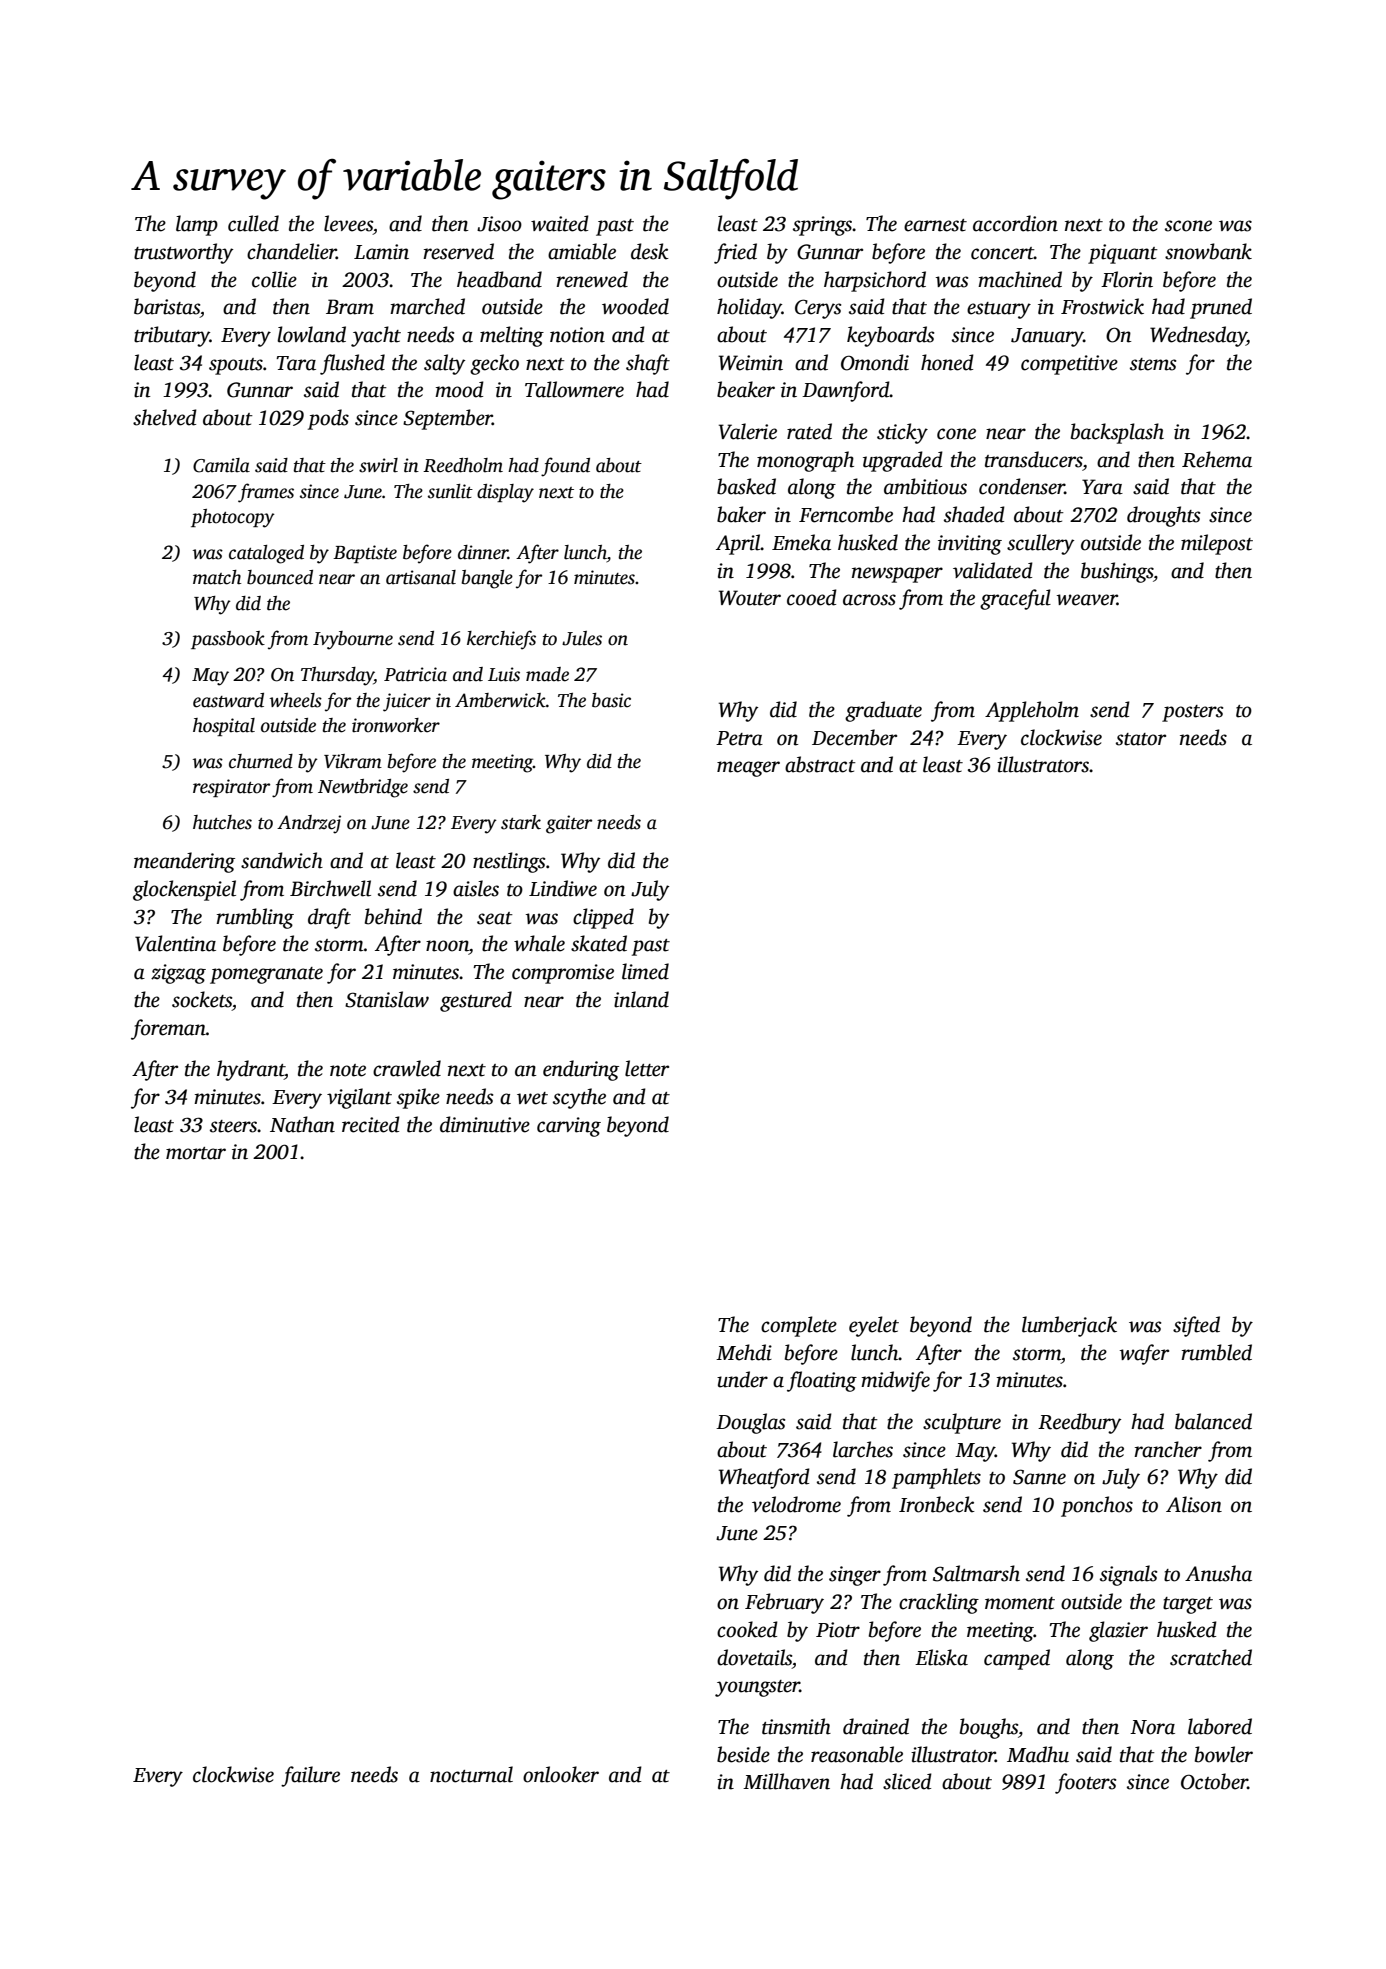  Describe the element at coordinates (935, 225) in the document. I see `earnest` at that location.
